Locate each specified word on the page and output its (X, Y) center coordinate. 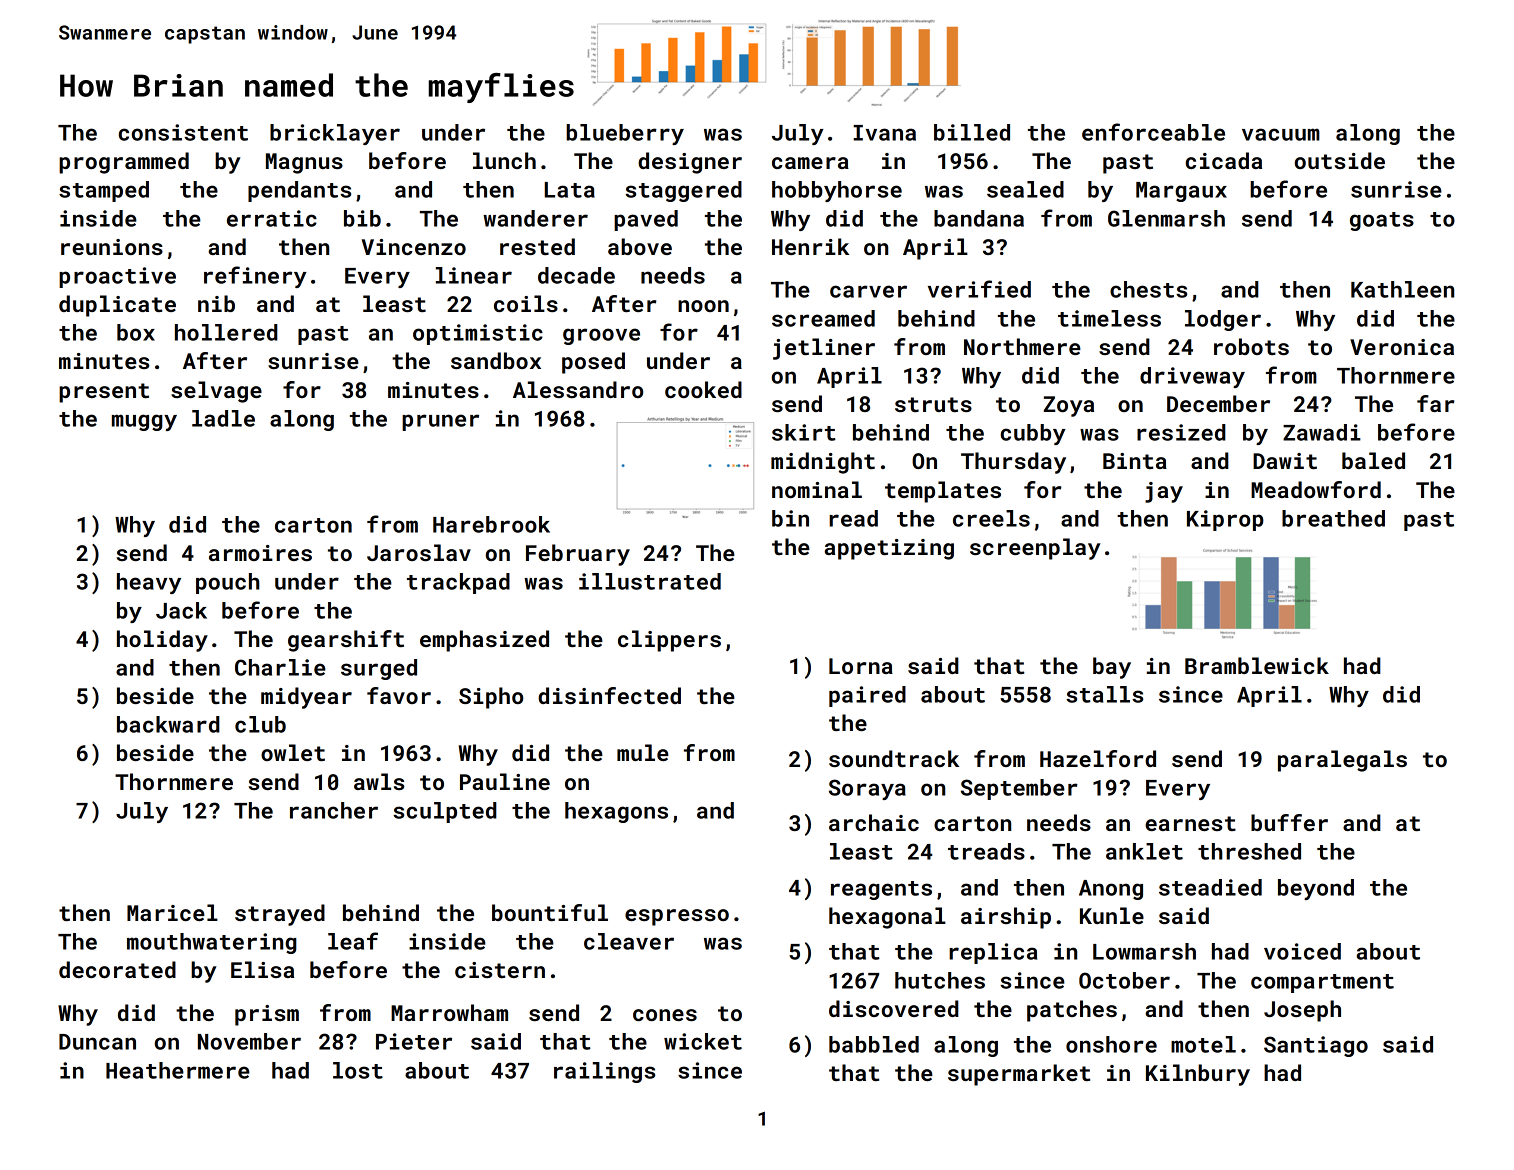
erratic (272, 218)
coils (526, 303)
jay (1164, 492)
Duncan (97, 1042)
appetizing (889, 549)
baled (1373, 460)
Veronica (1402, 347)
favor (399, 695)
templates (943, 492)
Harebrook (491, 524)
